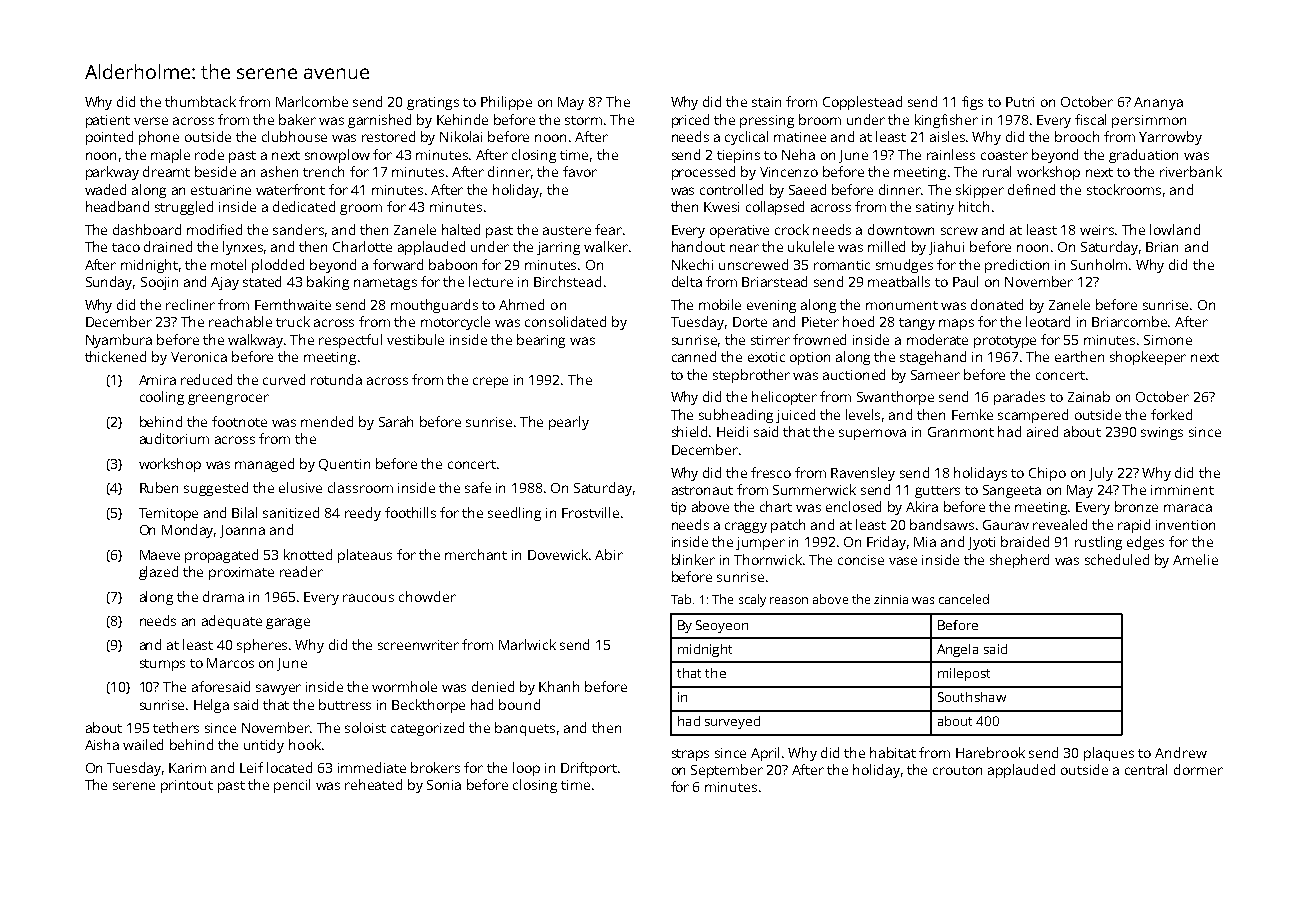 This document has width=1308, height=924. What do you see at coordinates (893, 752) in the document?
I see `habitat` at bounding box center [893, 752].
